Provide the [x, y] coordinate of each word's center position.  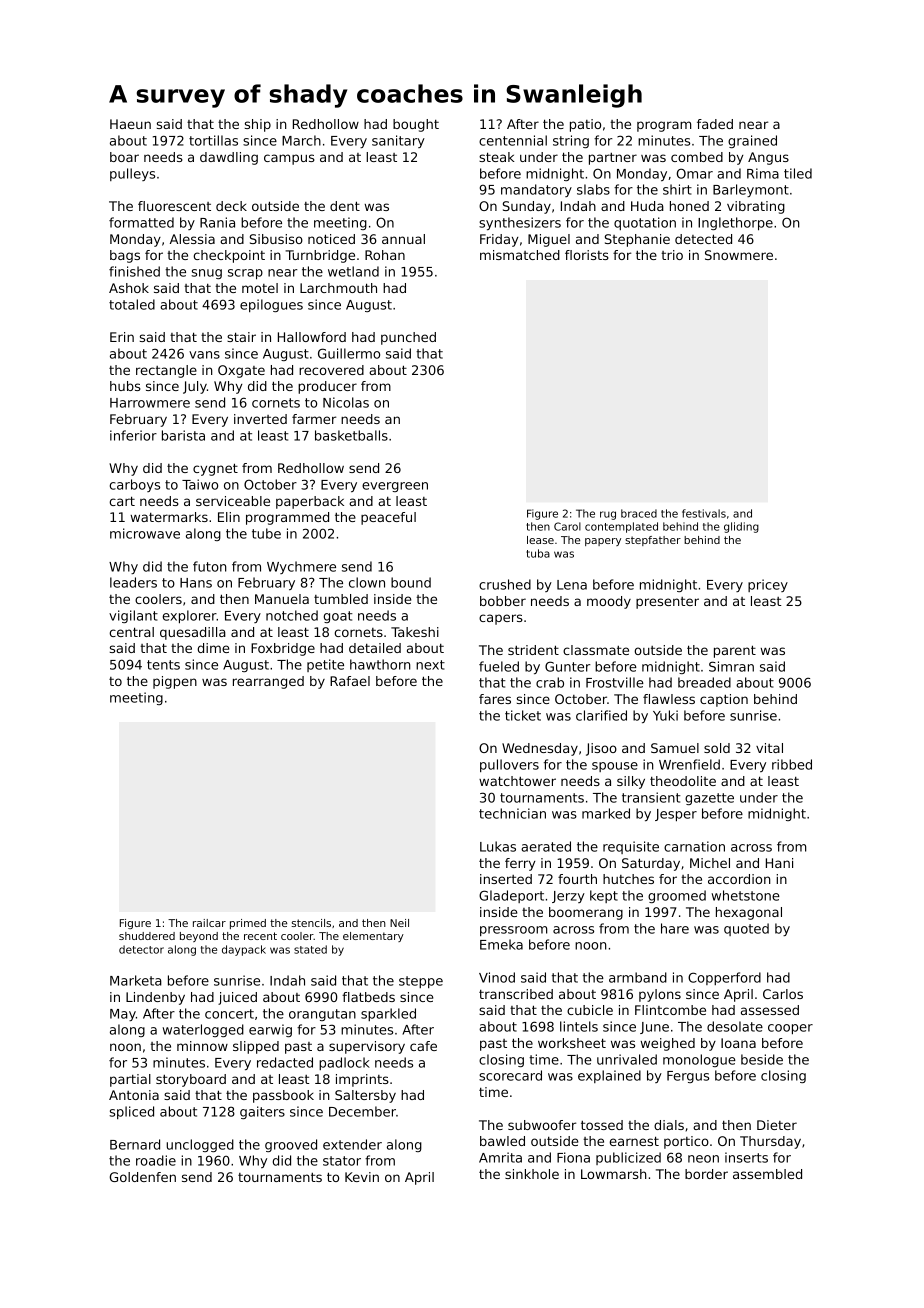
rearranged [268, 682]
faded [715, 124]
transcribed [516, 994]
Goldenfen [143, 1177]
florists [587, 255]
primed [248, 924]
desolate [735, 1026]
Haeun [130, 124]
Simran [731, 666]
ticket [523, 715]
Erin [122, 337]
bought [416, 125]
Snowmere [739, 255]
